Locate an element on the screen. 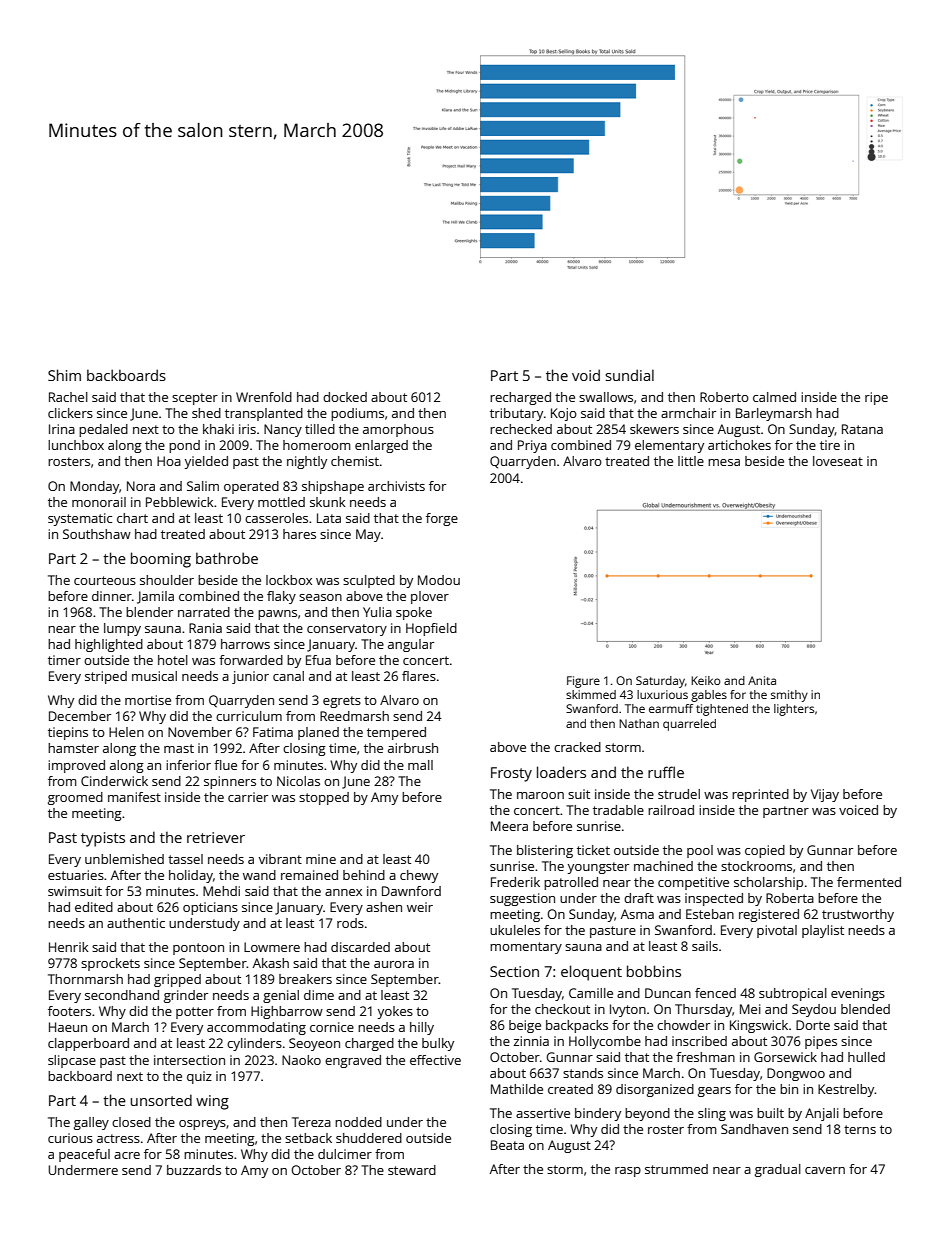 This screenshot has width=952, height=1233. buzzards is located at coordinates (194, 1170).
